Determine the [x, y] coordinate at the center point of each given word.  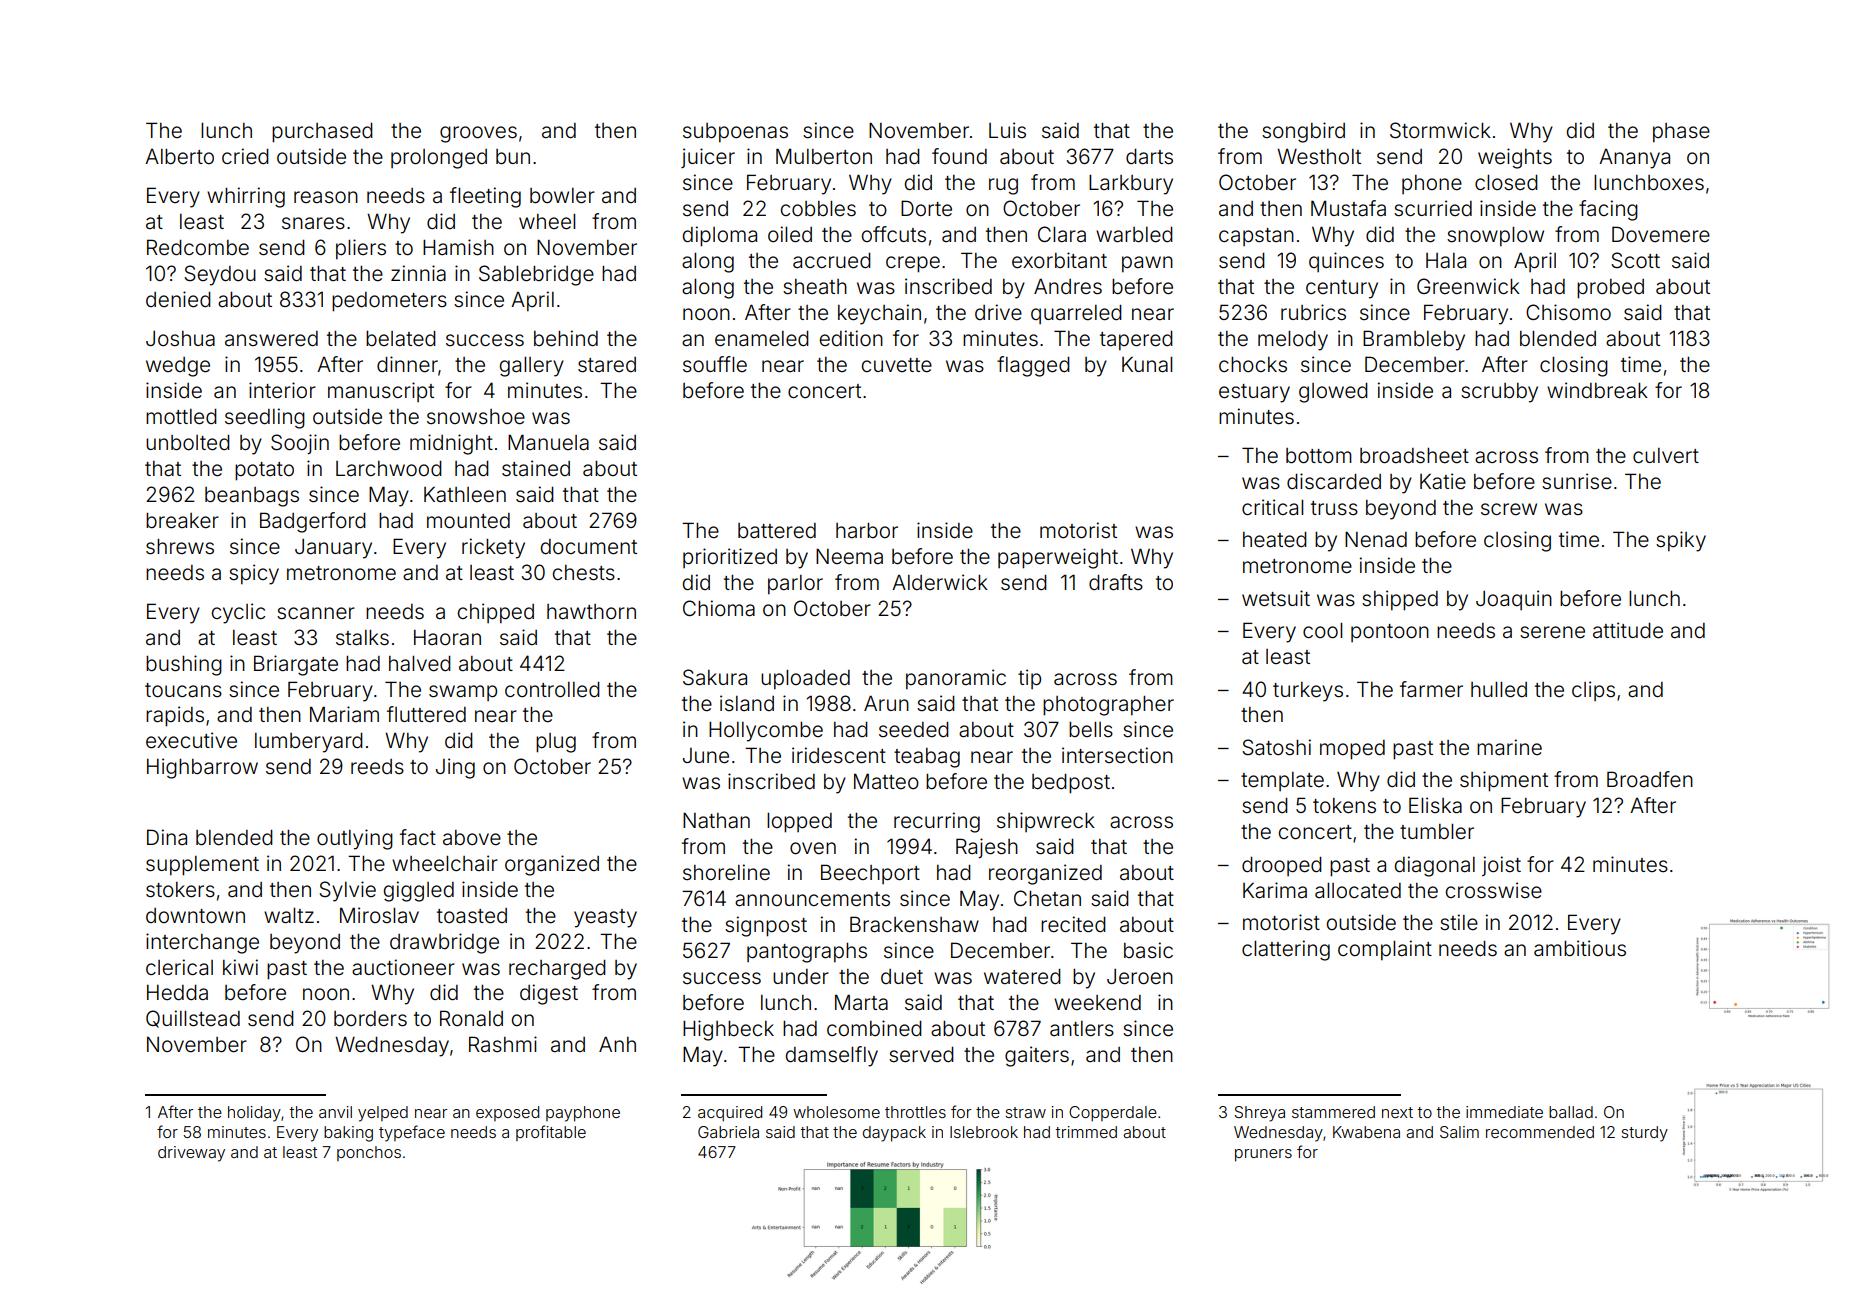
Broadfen [1650, 779]
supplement [202, 866]
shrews [180, 547]
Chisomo [1568, 312]
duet [902, 977]
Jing [455, 768]
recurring [937, 822]
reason [326, 197]
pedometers [389, 302]
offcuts [893, 234]
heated [1275, 540]
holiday [254, 1114]
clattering [1286, 950]
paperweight [1058, 558]
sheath [815, 286]
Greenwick [1468, 286]
